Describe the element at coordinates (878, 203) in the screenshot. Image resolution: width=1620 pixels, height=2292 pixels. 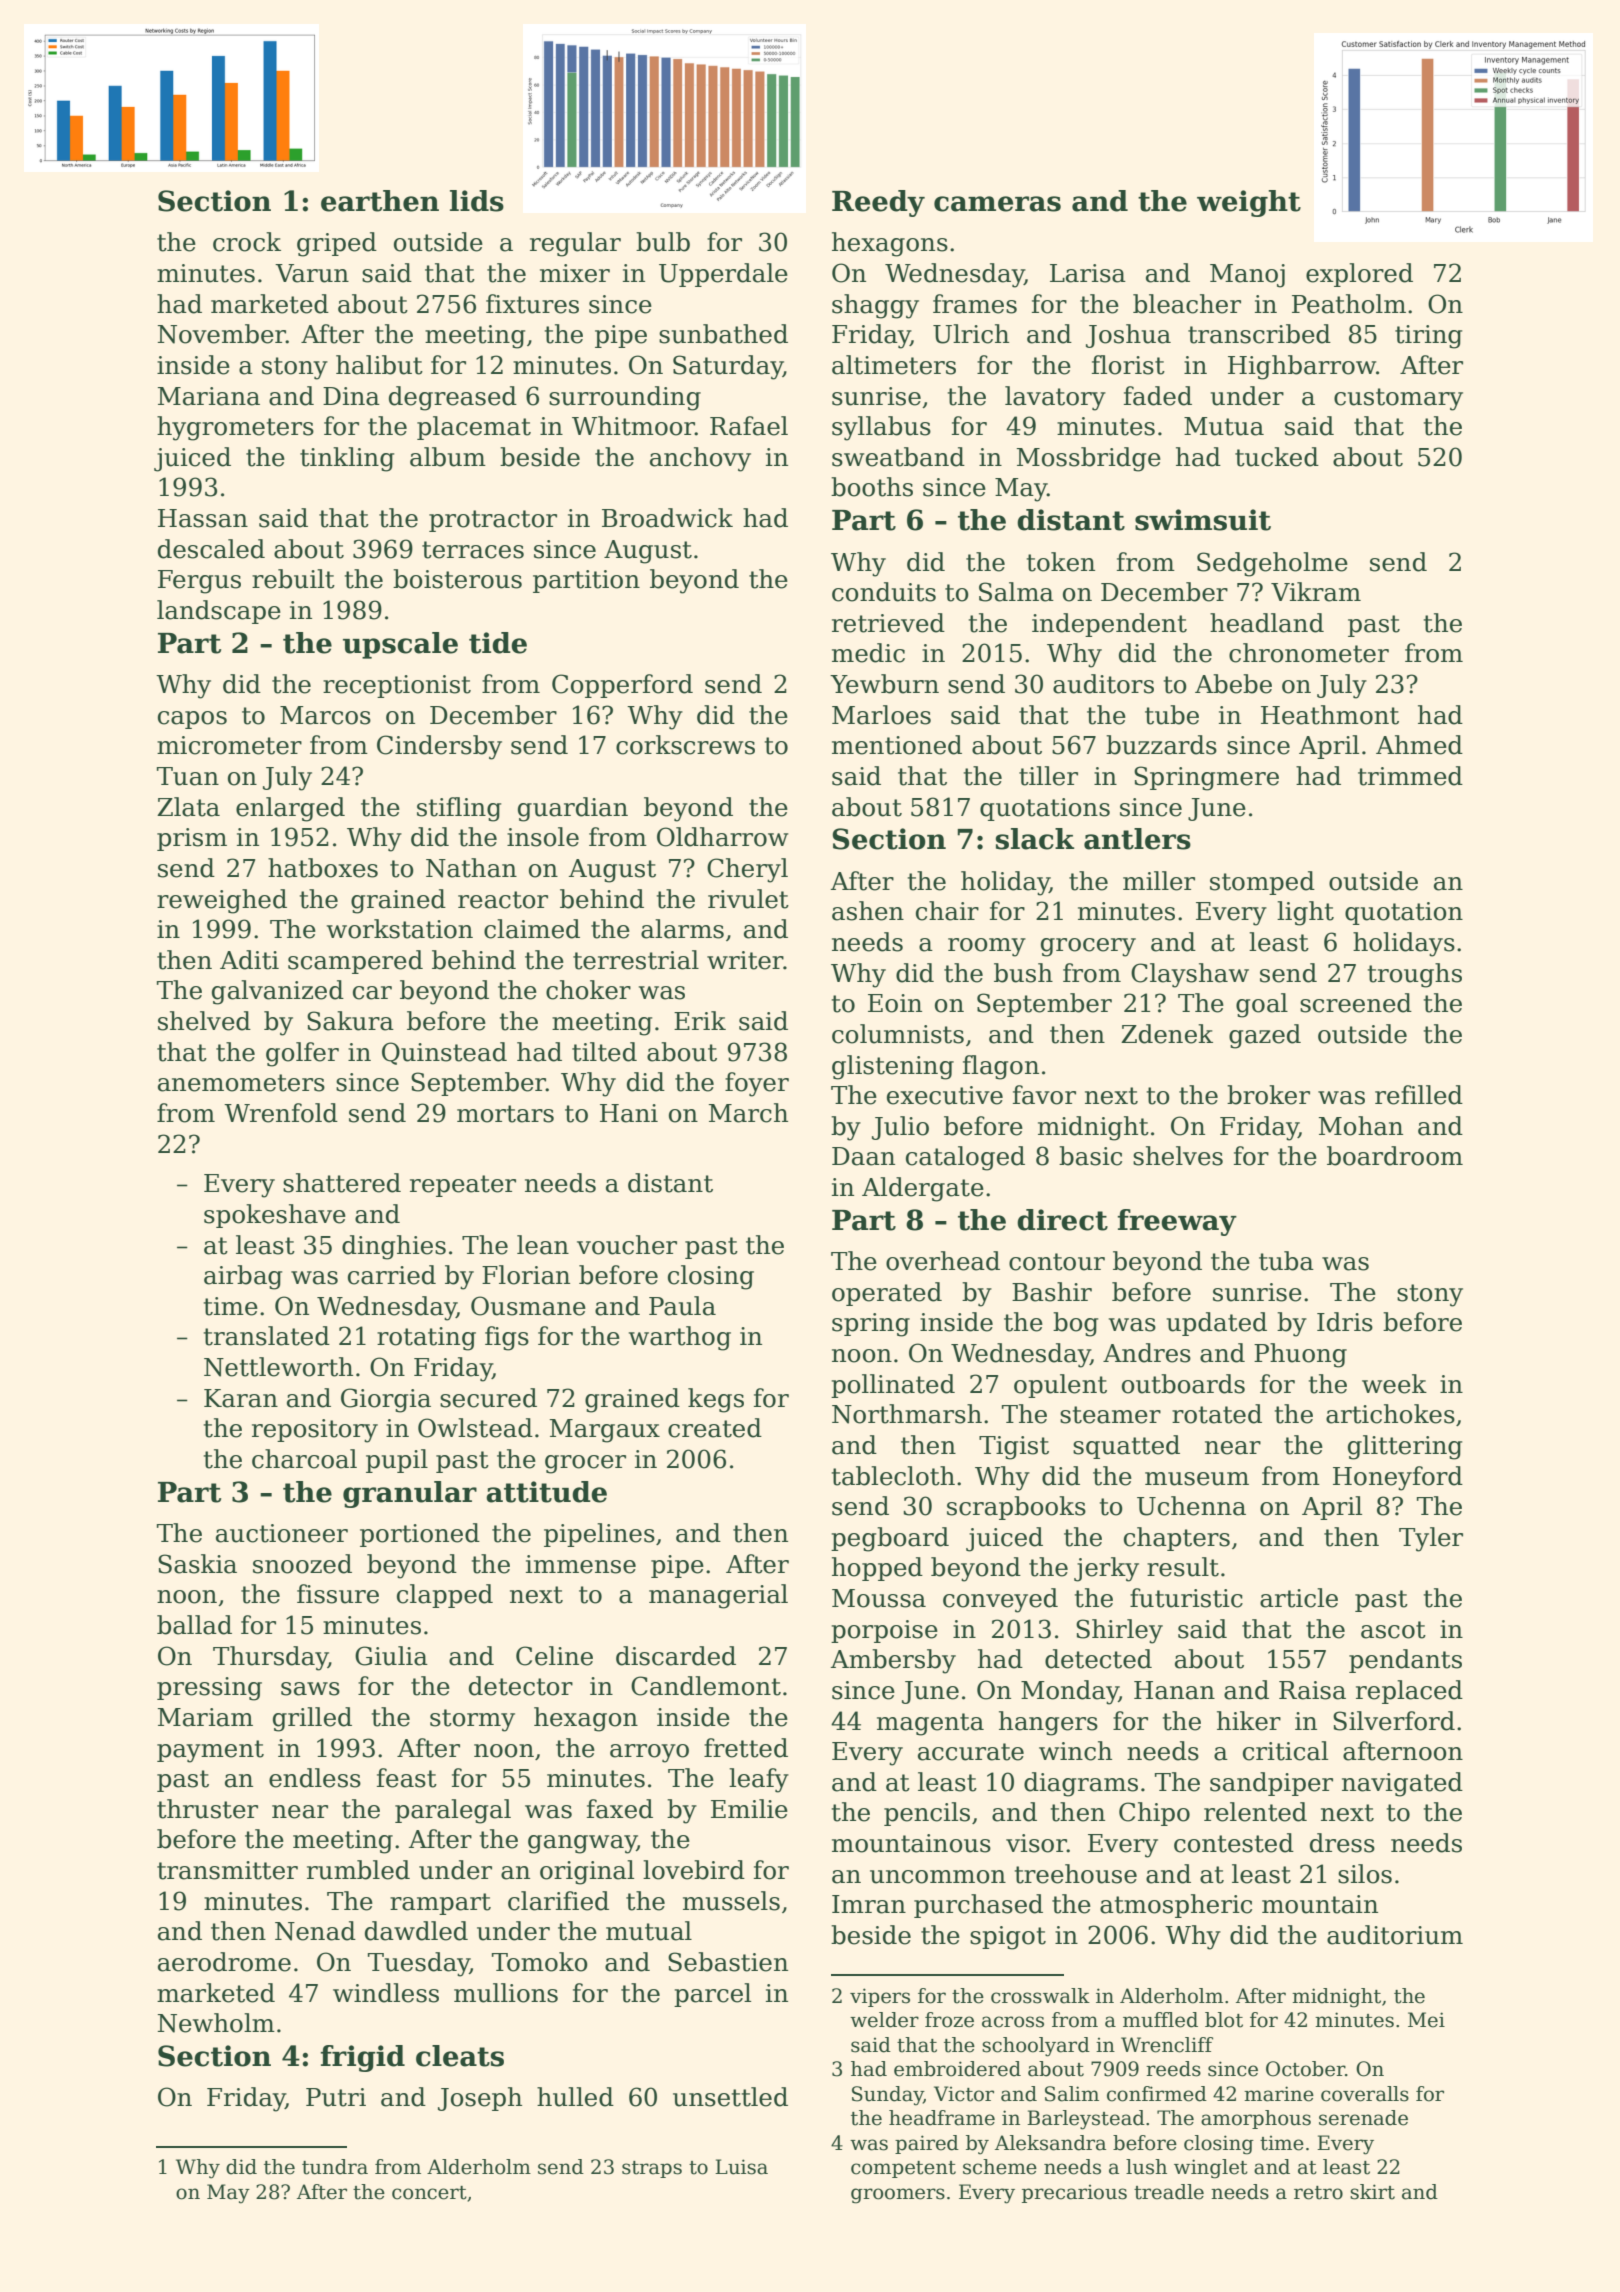
I see `Reedy` at that location.
